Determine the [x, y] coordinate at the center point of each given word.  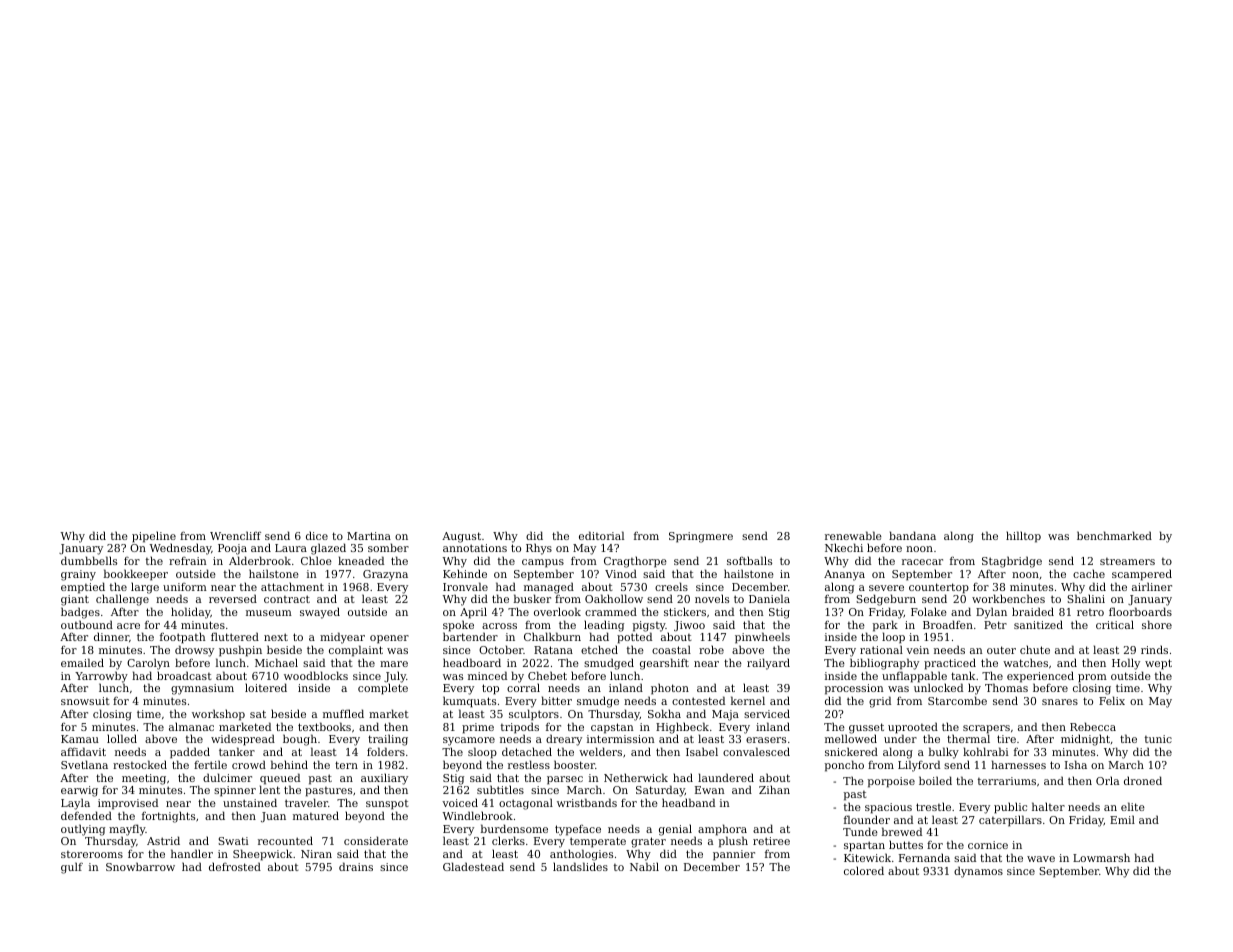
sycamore [469, 741]
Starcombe [957, 700]
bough [300, 740]
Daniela [769, 598]
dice [317, 535]
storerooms [92, 854]
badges [80, 613]
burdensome [514, 828]
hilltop [1023, 537]
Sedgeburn [886, 600]
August [461, 537]
